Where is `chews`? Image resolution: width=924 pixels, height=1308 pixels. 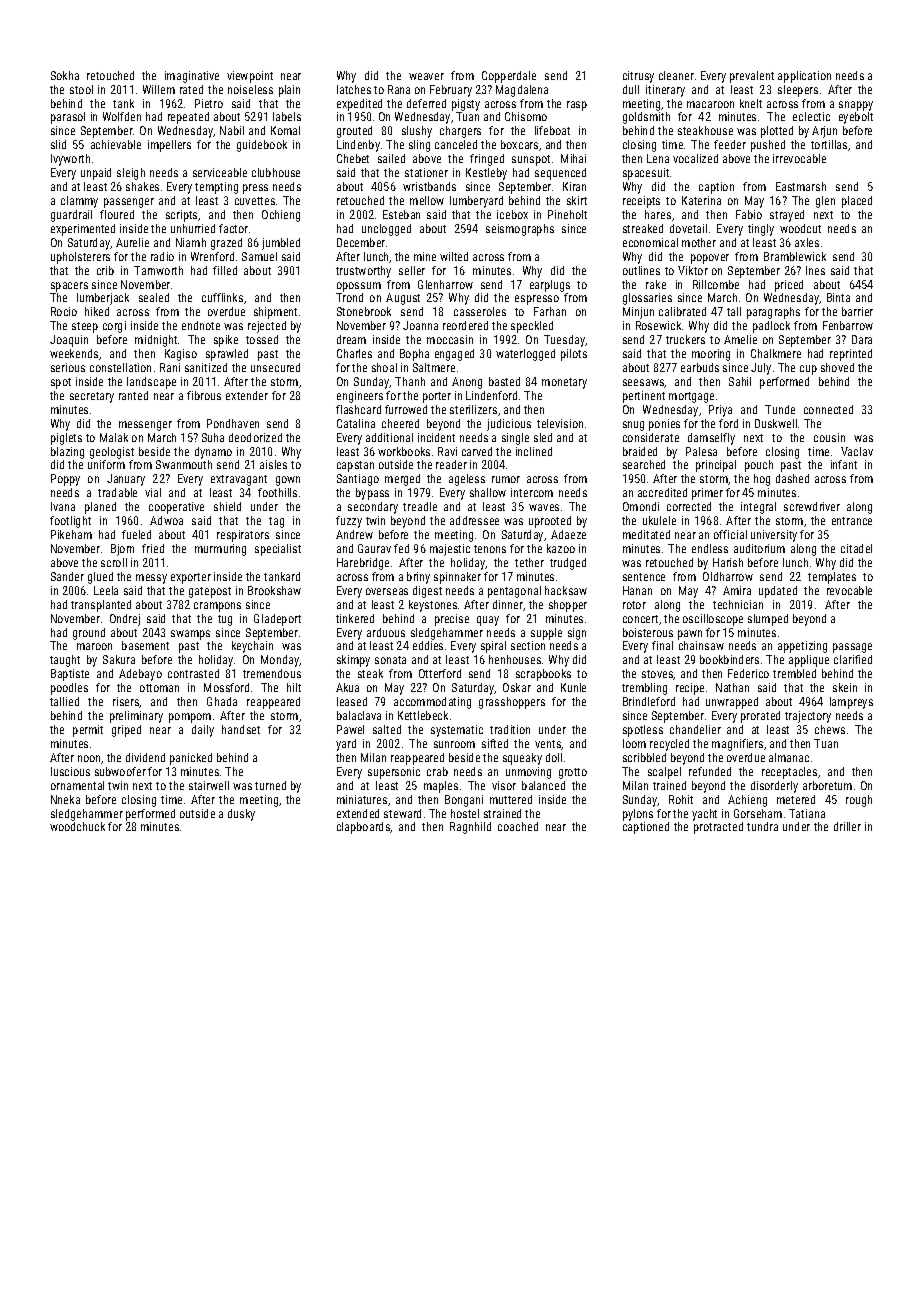
chews is located at coordinates (830, 729).
